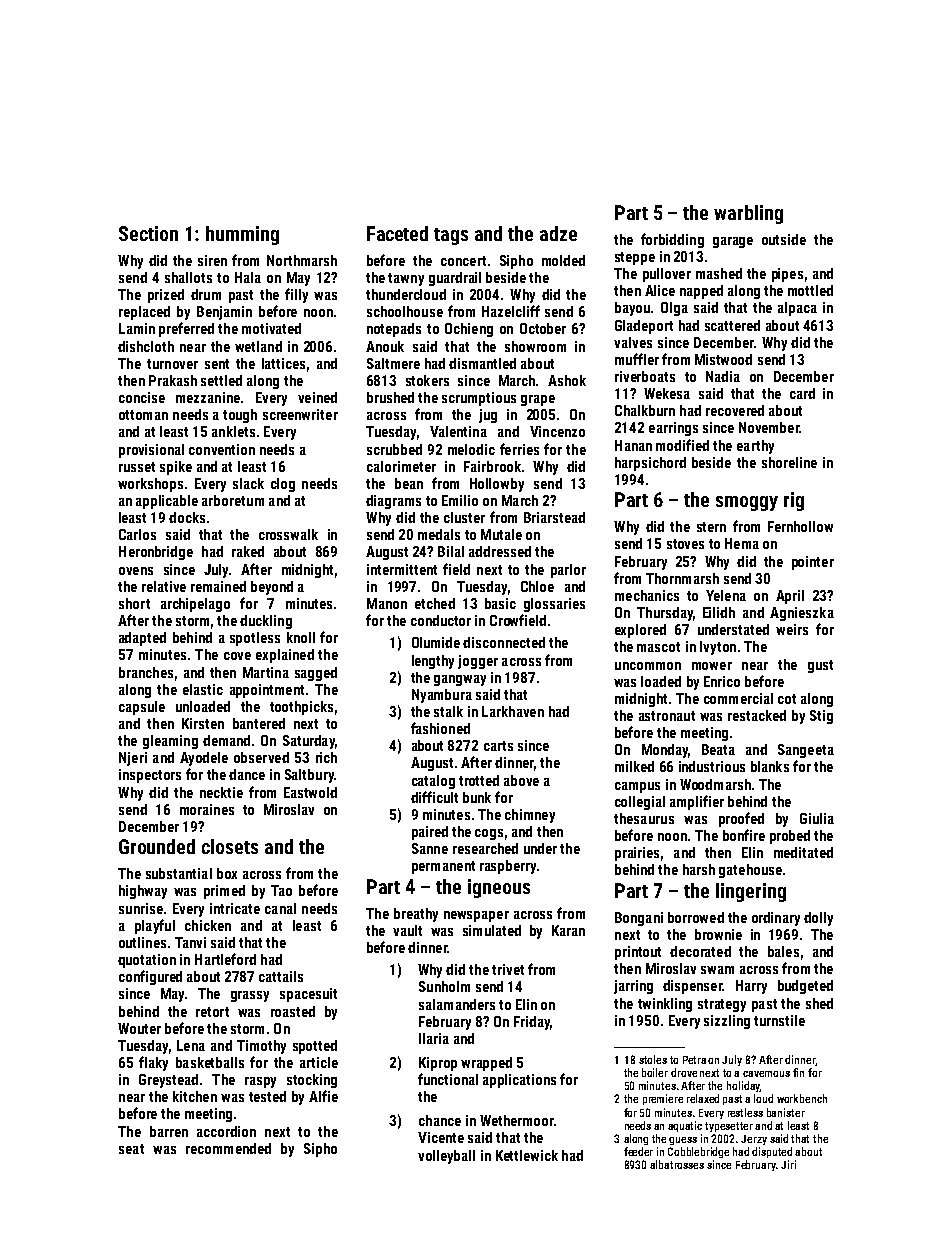 The height and width of the page is (1233, 952). Describe the element at coordinates (818, 919) in the page. I see `dolly` at that location.
